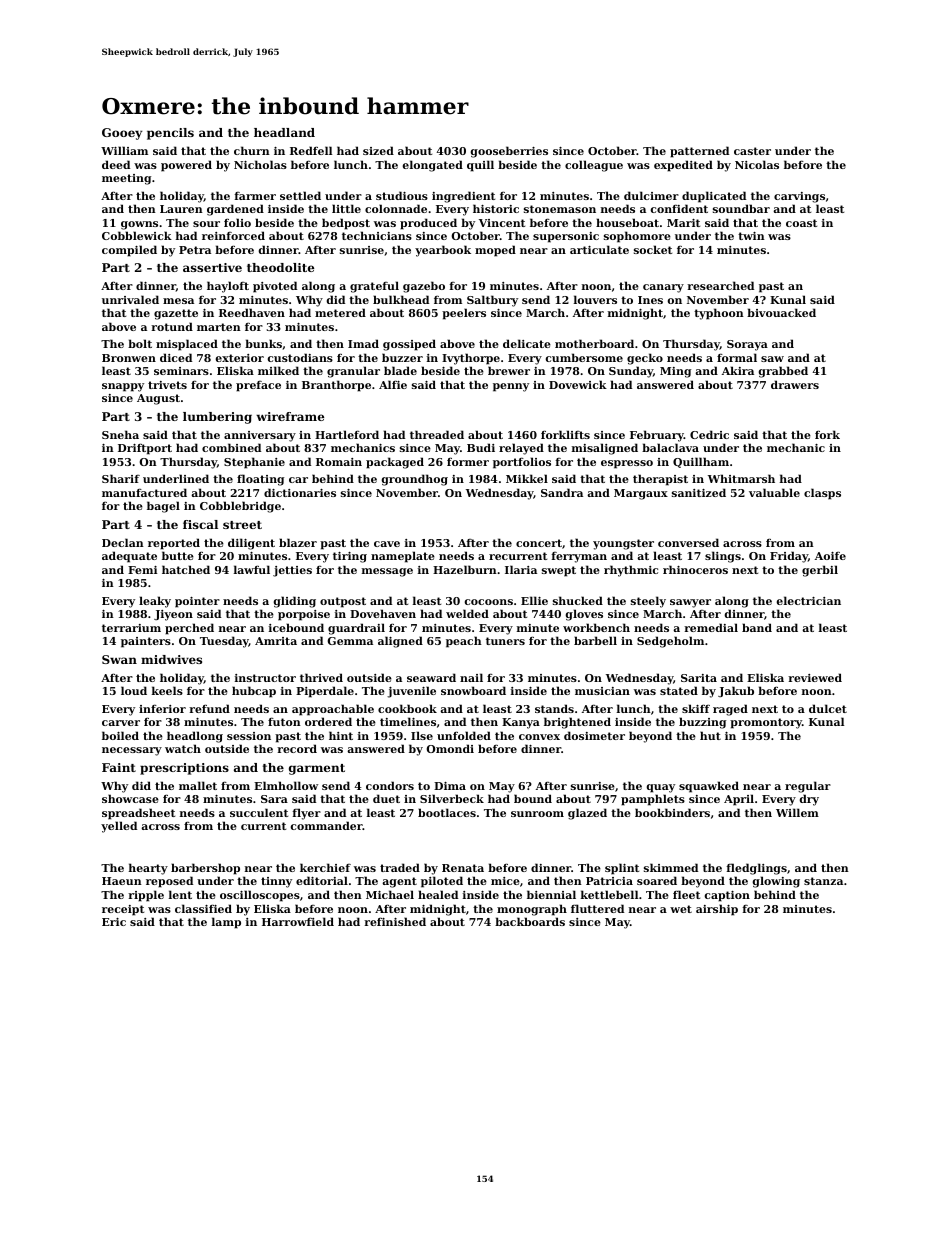 The image size is (952, 1233). Describe the element at coordinates (343, 602) in the document. I see `outpost` at that location.
